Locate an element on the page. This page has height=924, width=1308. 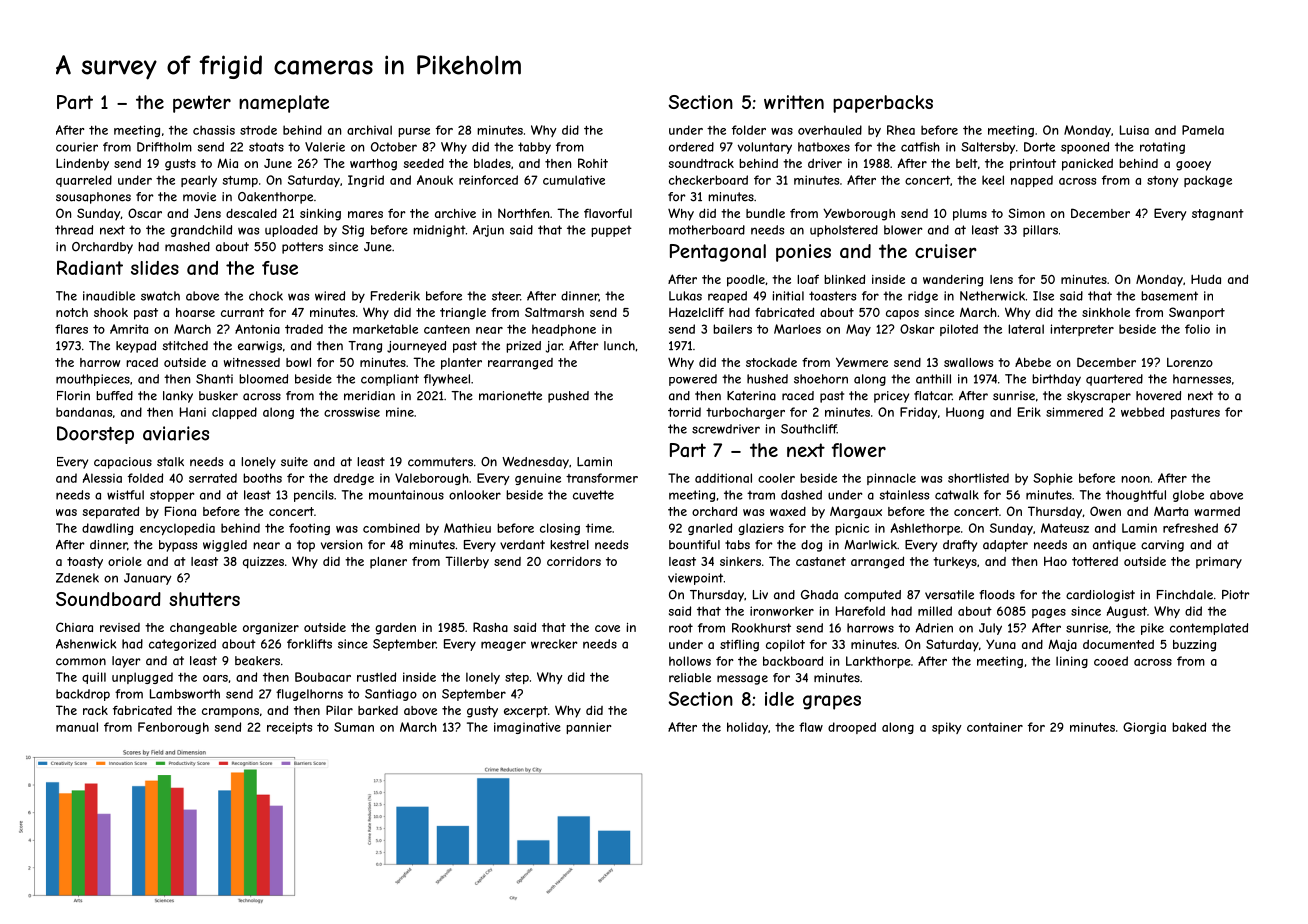
paperbacks is located at coordinates (883, 104).
